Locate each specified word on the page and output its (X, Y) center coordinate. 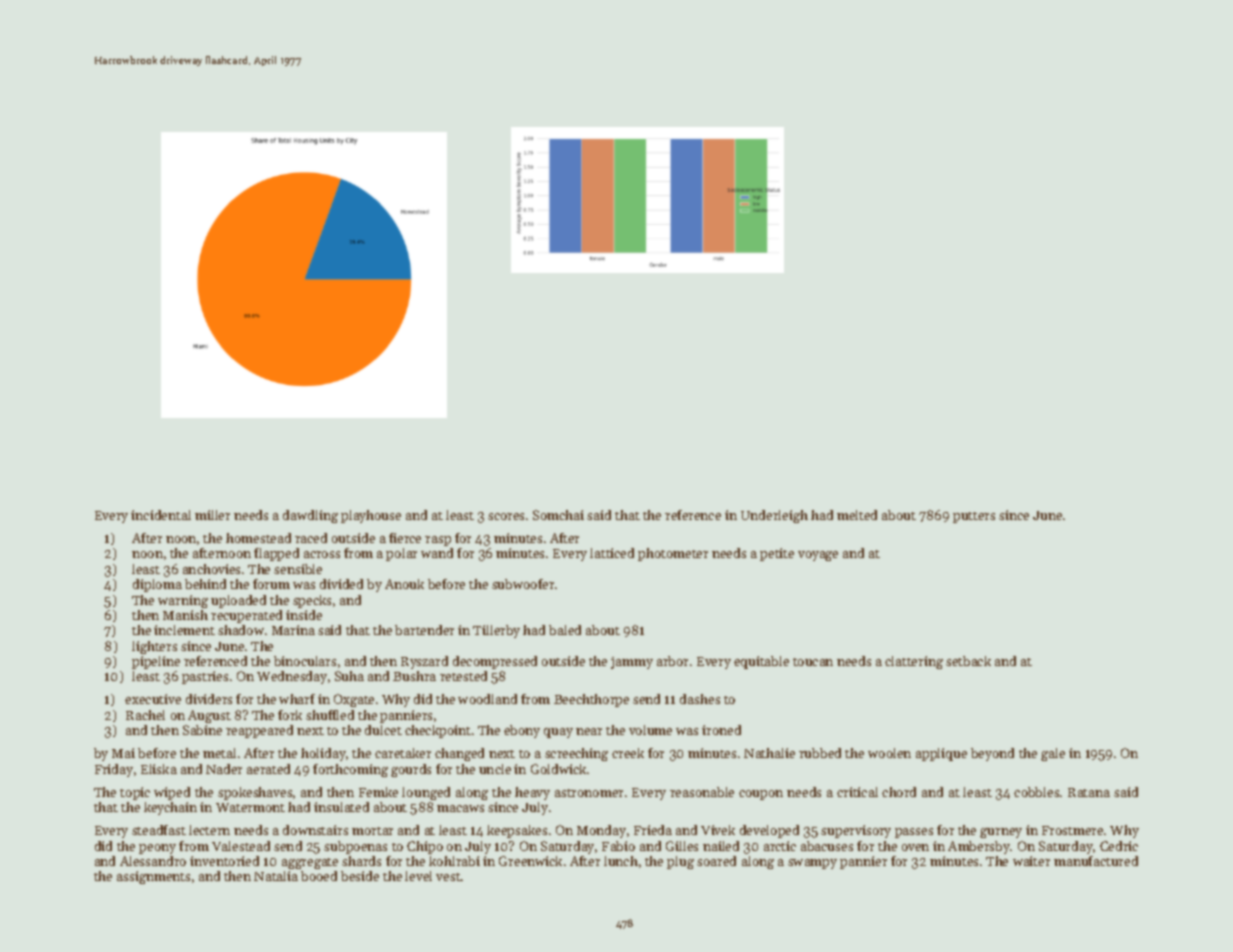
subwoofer (523, 584)
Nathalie (769, 753)
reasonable (702, 792)
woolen (889, 753)
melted (857, 515)
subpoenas (355, 847)
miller (212, 515)
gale (1053, 754)
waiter (1031, 861)
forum (271, 584)
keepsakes (517, 831)
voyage (818, 556)
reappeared (259, 731)
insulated (341, 807)
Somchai (558, 515)
